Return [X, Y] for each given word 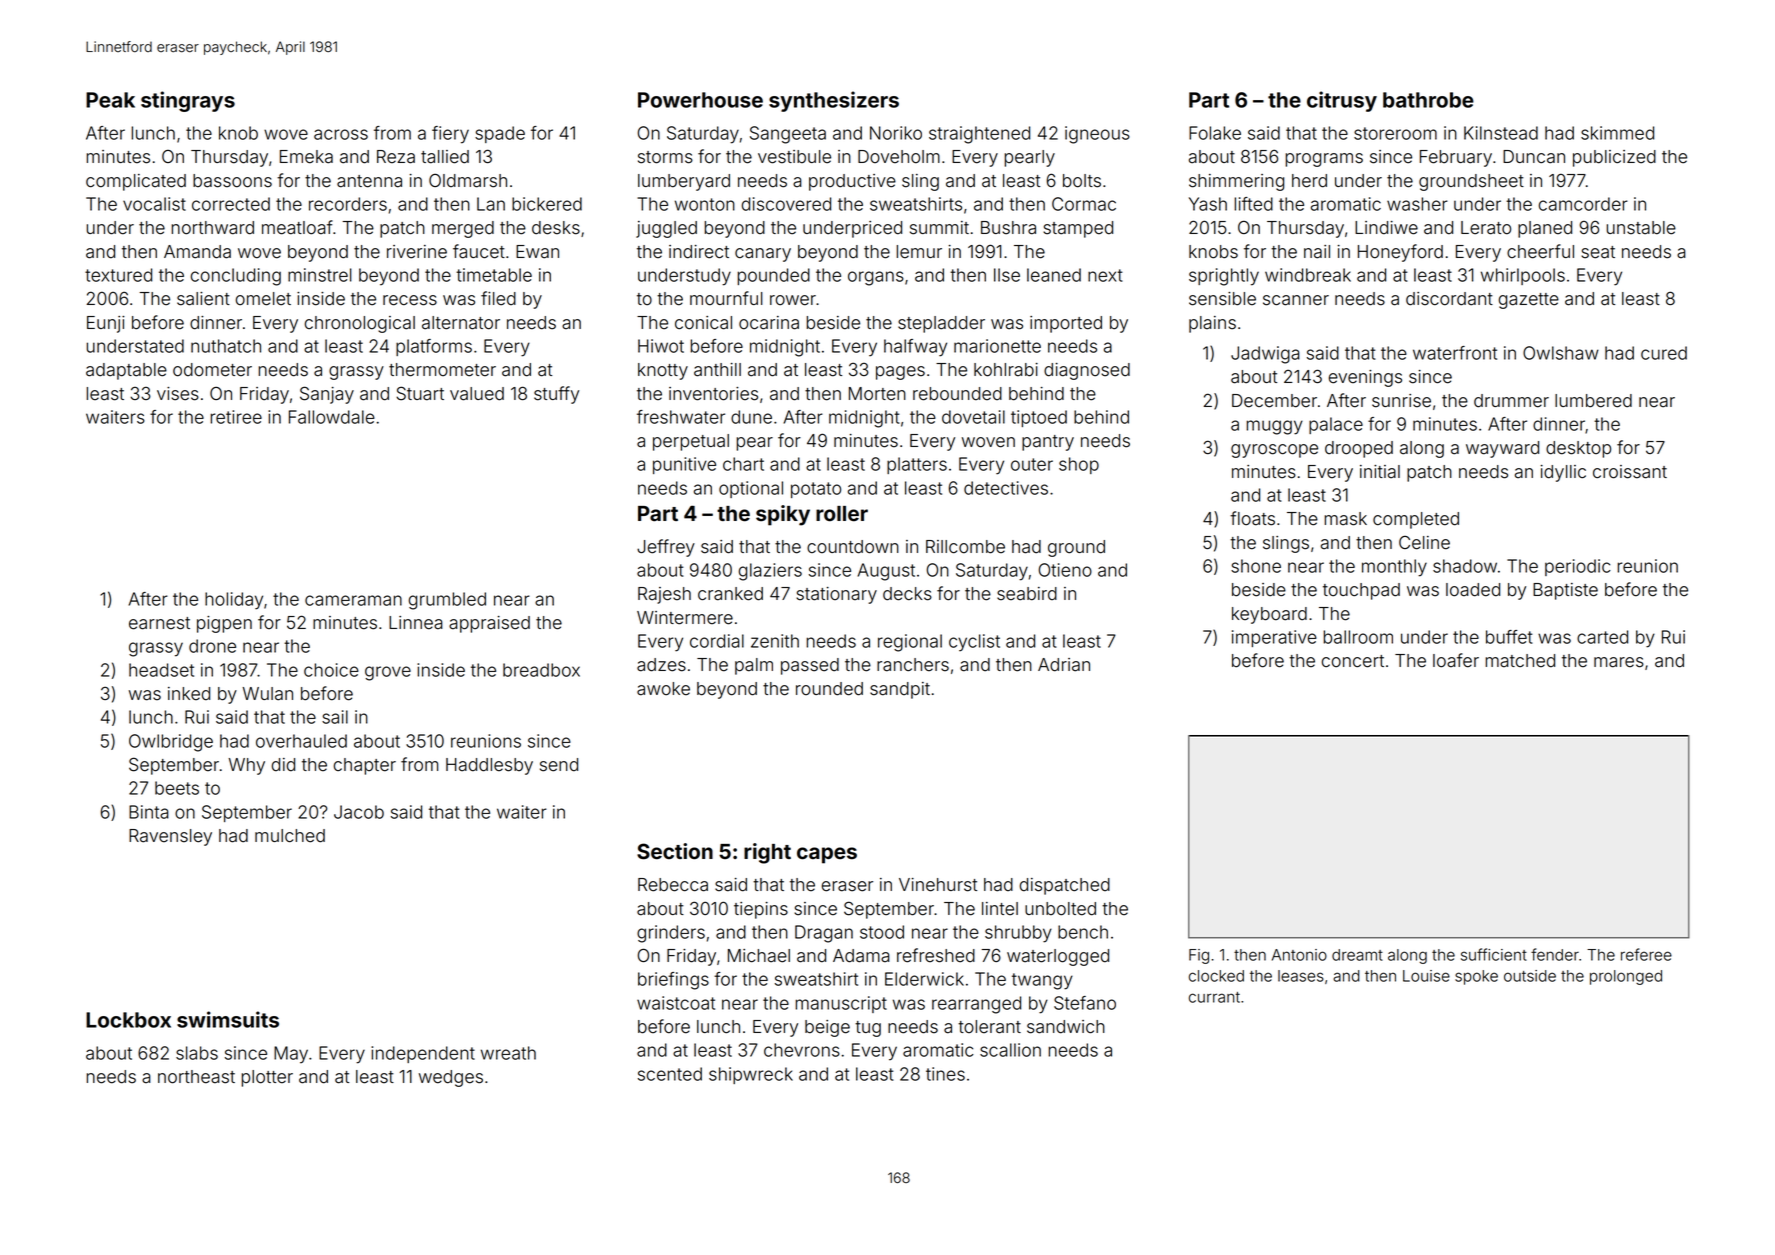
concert [1353, 661]
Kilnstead [1501, 133]
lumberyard [684, 182]
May [291, 1055]
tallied [445, 157]
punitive [684, 465]
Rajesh [664, 595]
